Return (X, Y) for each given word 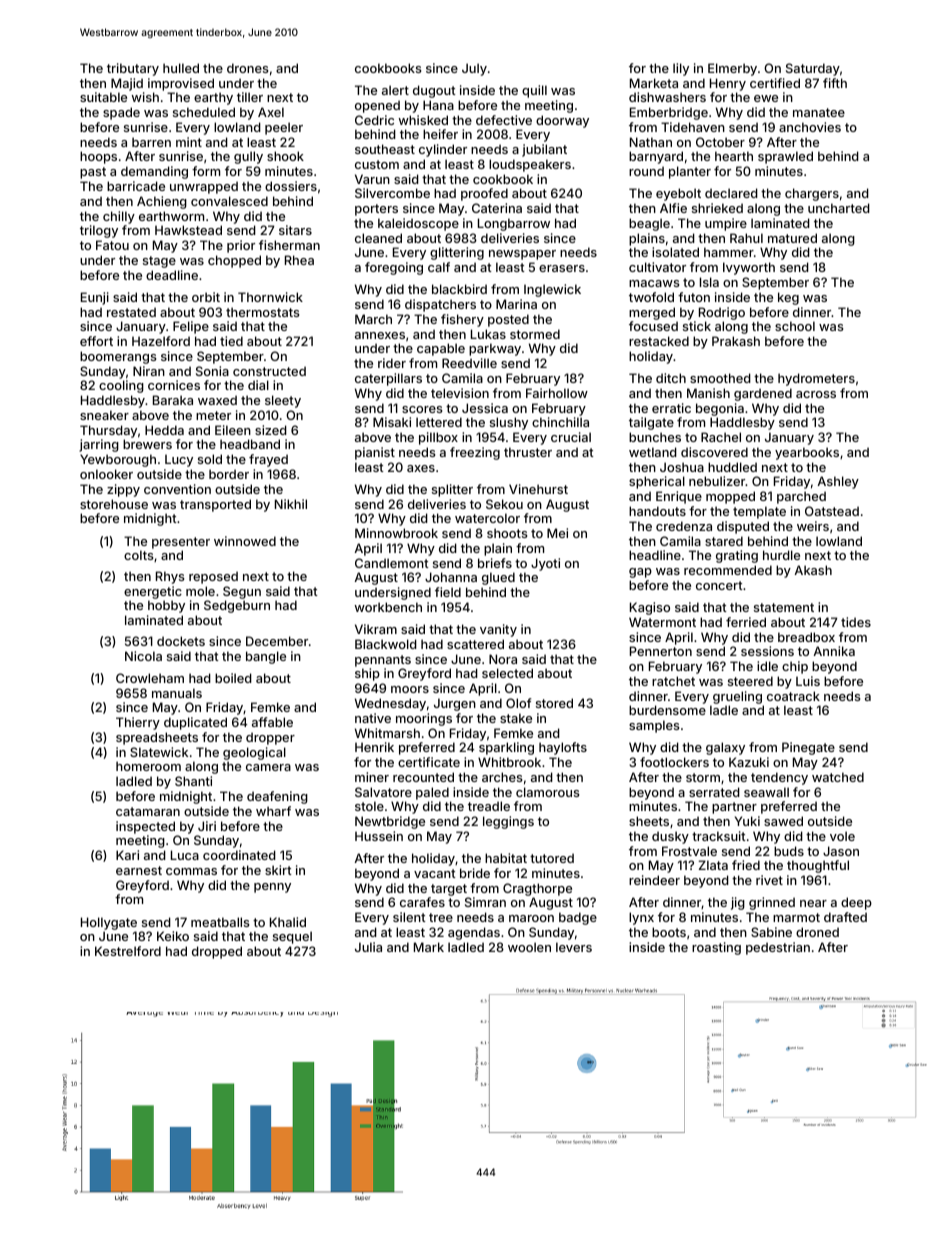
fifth (835, 83)
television (460, 393)
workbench (388, 607)
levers (574, 947)
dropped (217, 952)
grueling (737, 697)
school (795, 326)
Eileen (233, 430)
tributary (133, 69)
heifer (440, 134)
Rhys (170, 577)
